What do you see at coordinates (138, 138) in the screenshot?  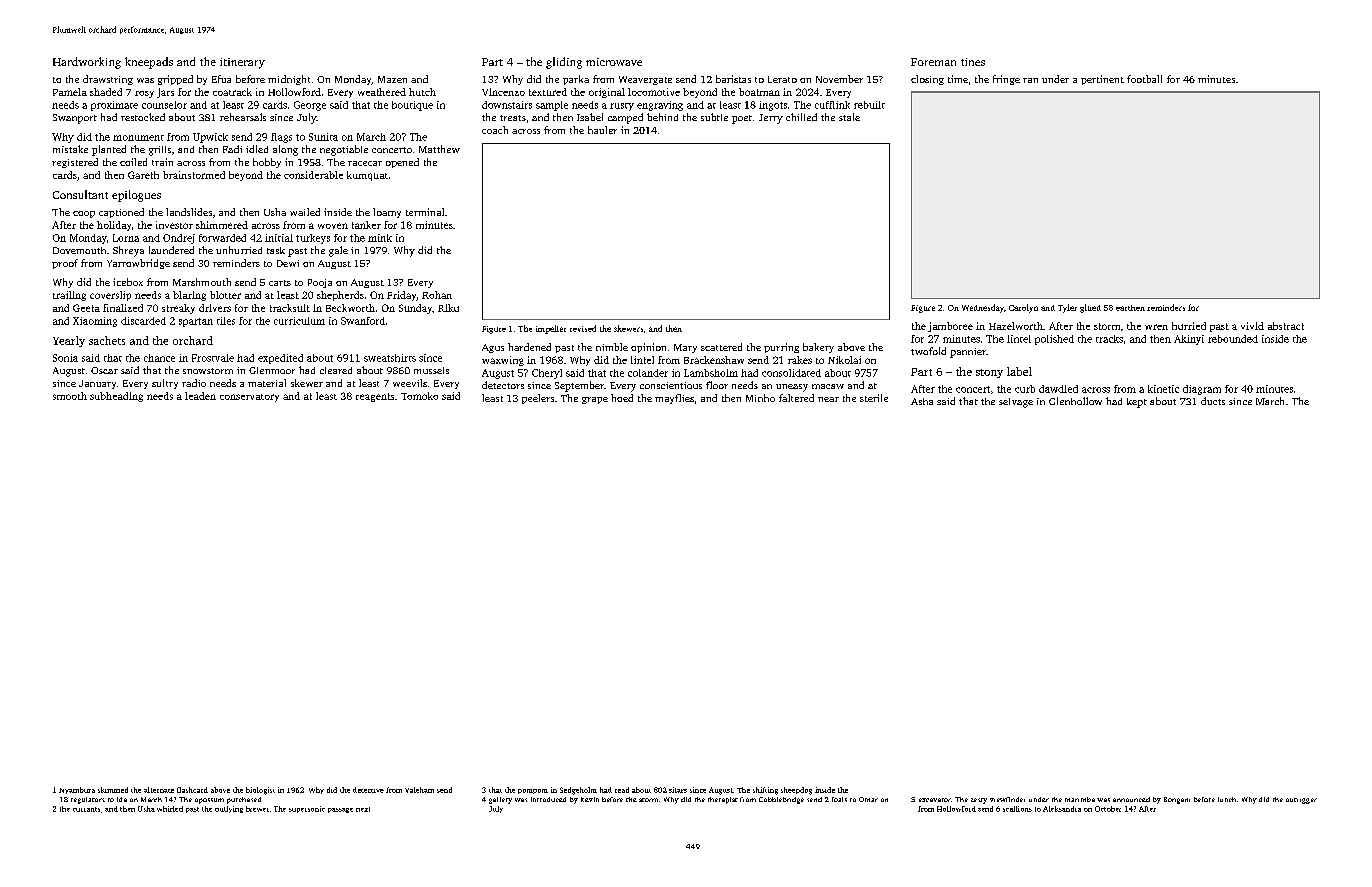 I see `monument` at bounding box center [138, 138].
